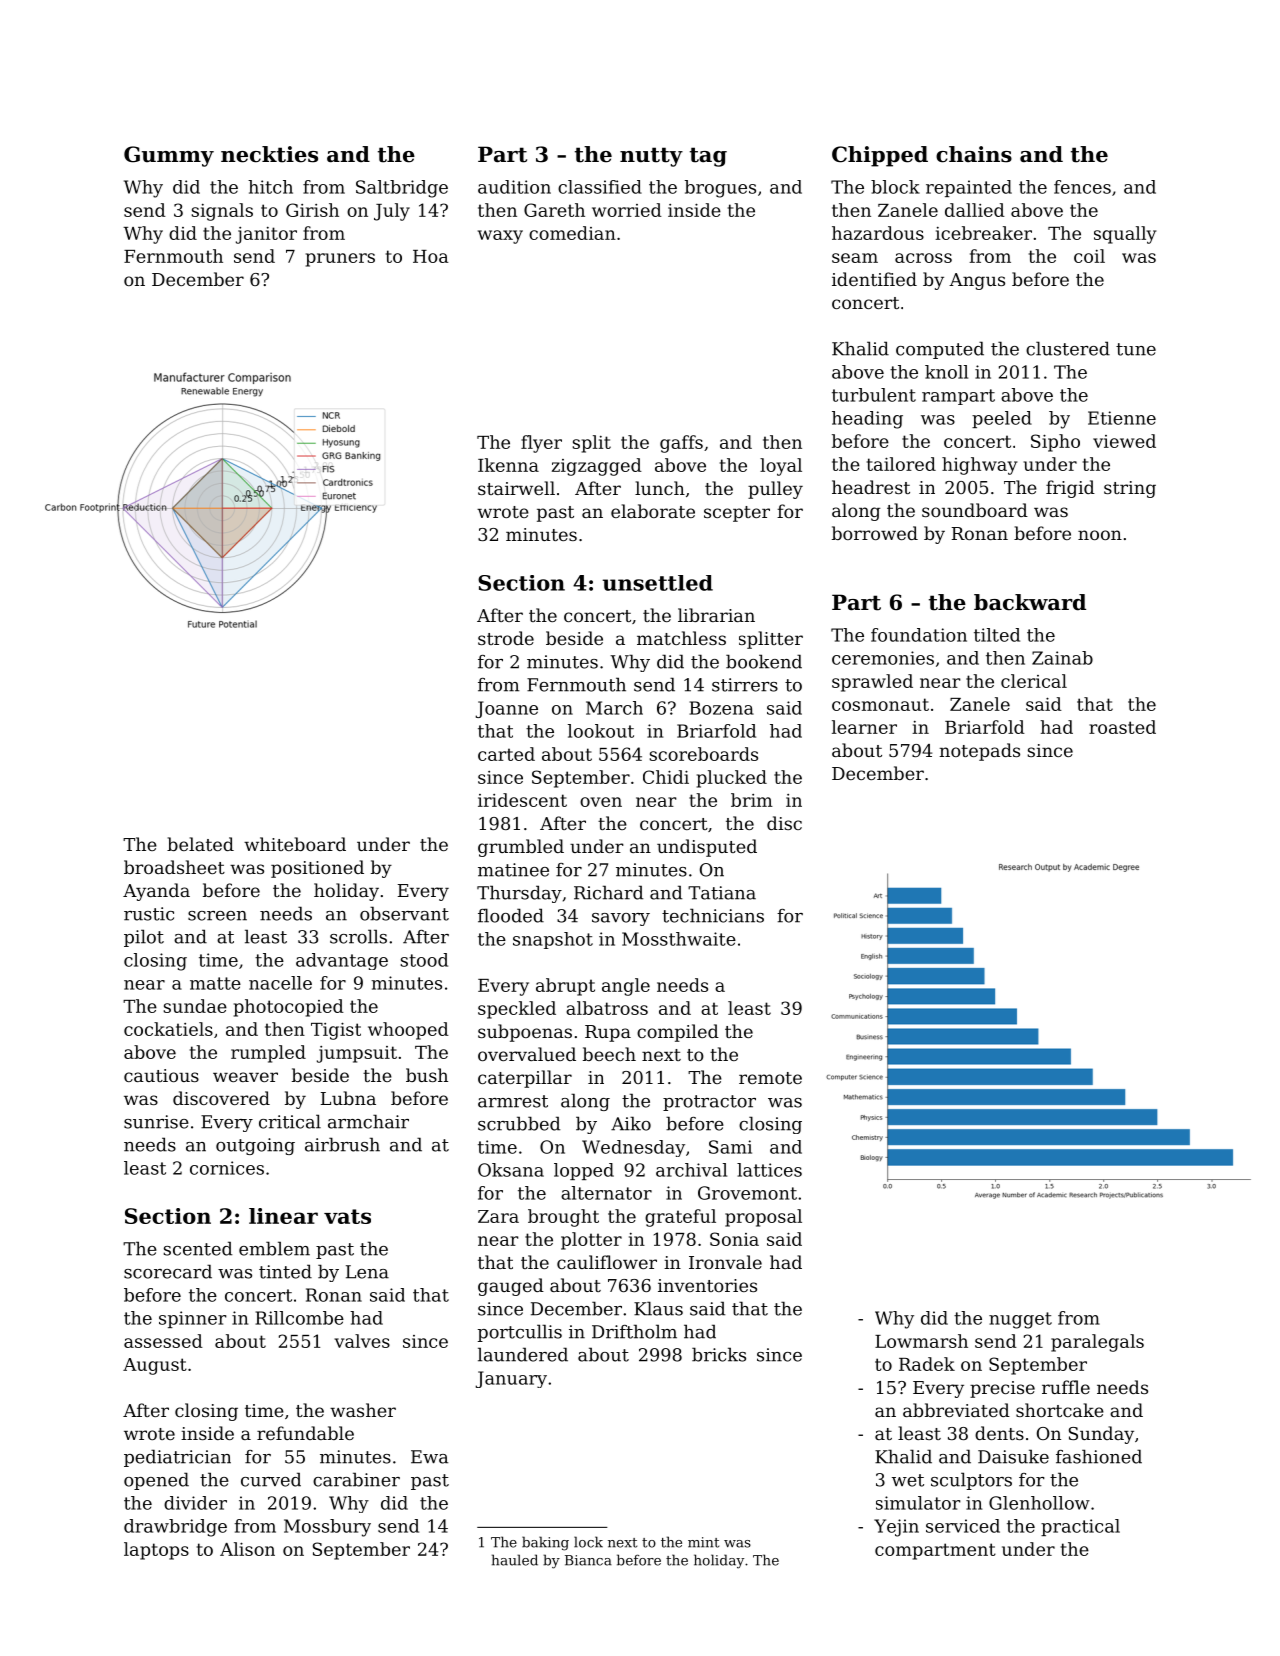  I want to click on cauliflower, so click(607, 1262).
